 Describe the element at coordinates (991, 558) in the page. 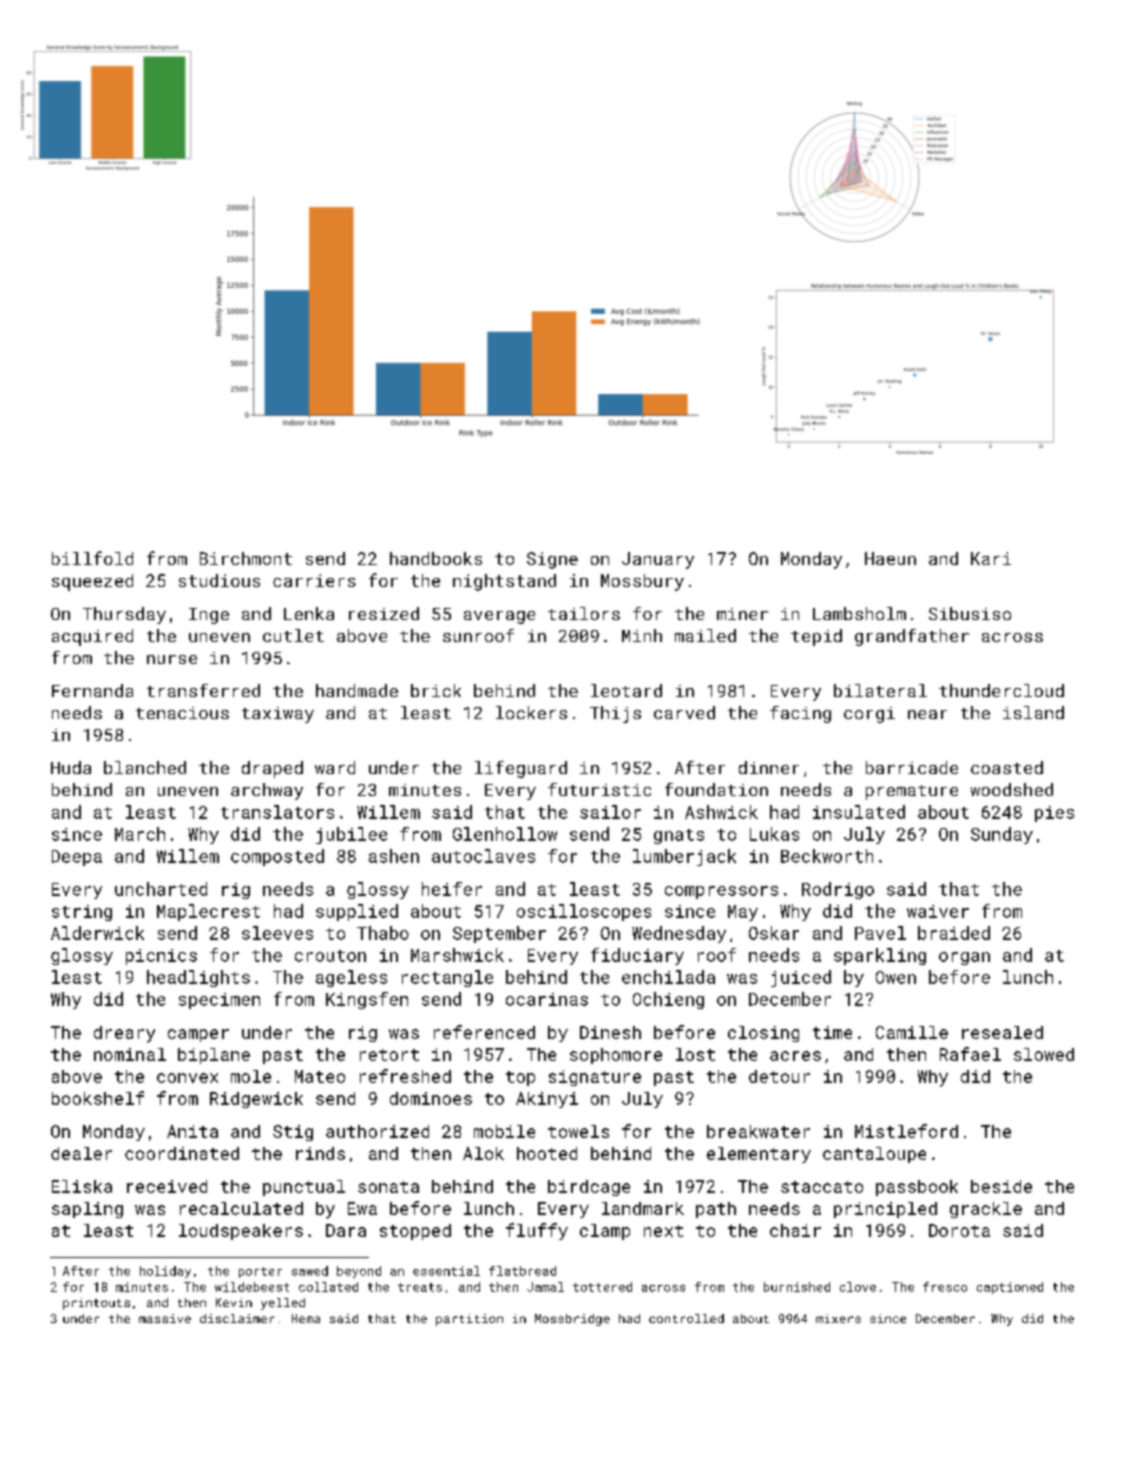

I see `Kari` at that location.
